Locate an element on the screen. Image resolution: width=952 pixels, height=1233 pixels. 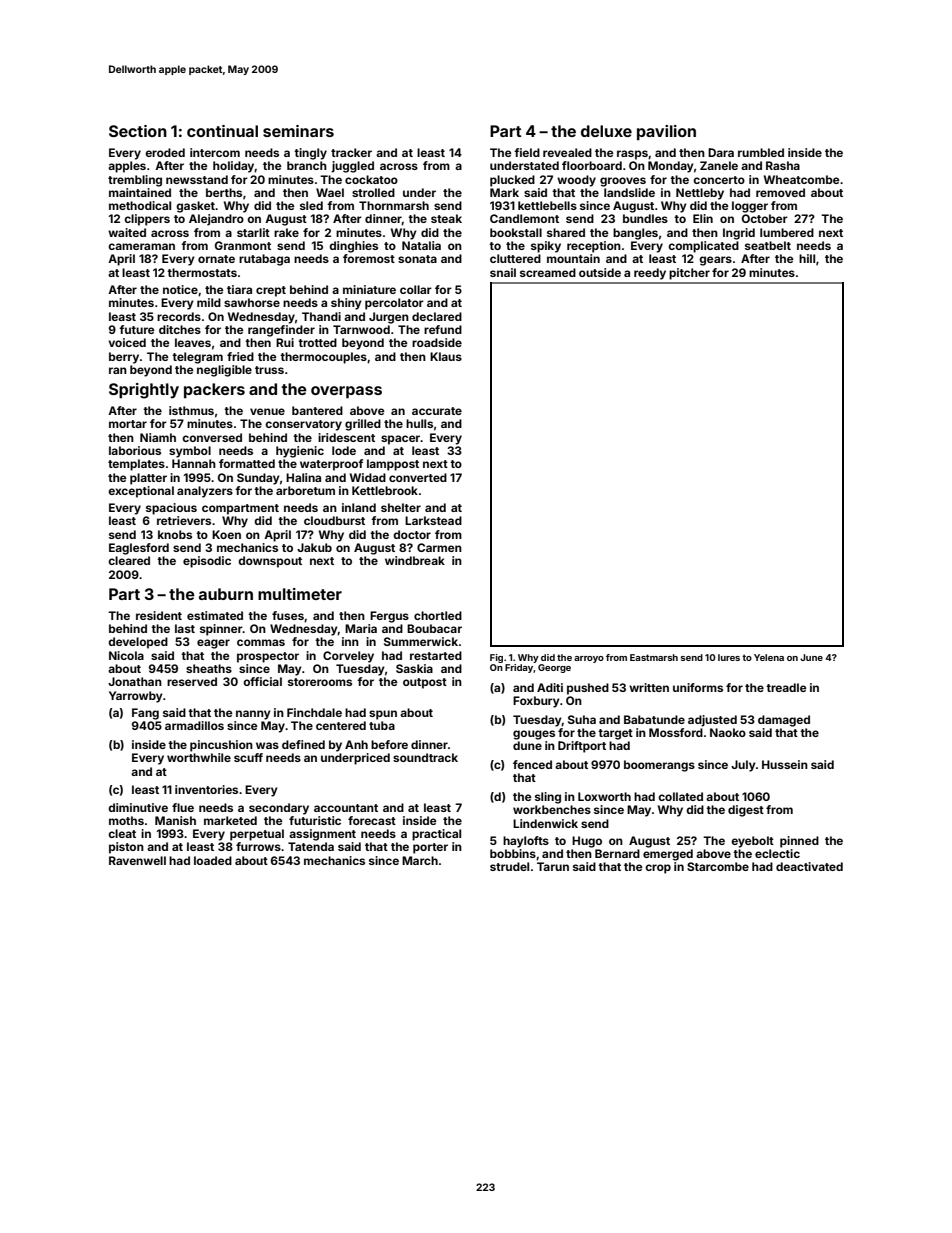
Ravenwell is located at coordinates (137, 860).
